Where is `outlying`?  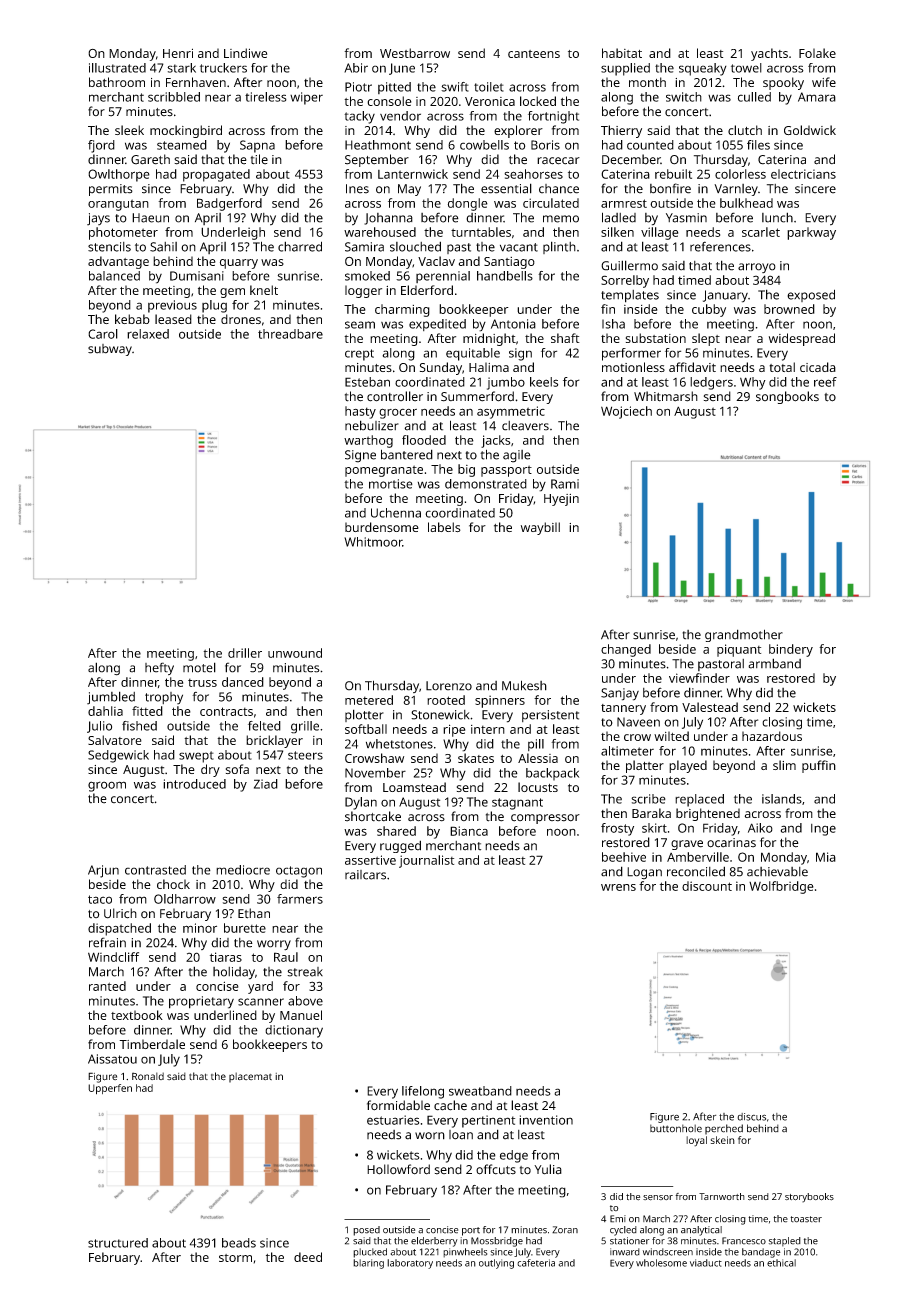
outlying is located at coordinates (496, 1264).
